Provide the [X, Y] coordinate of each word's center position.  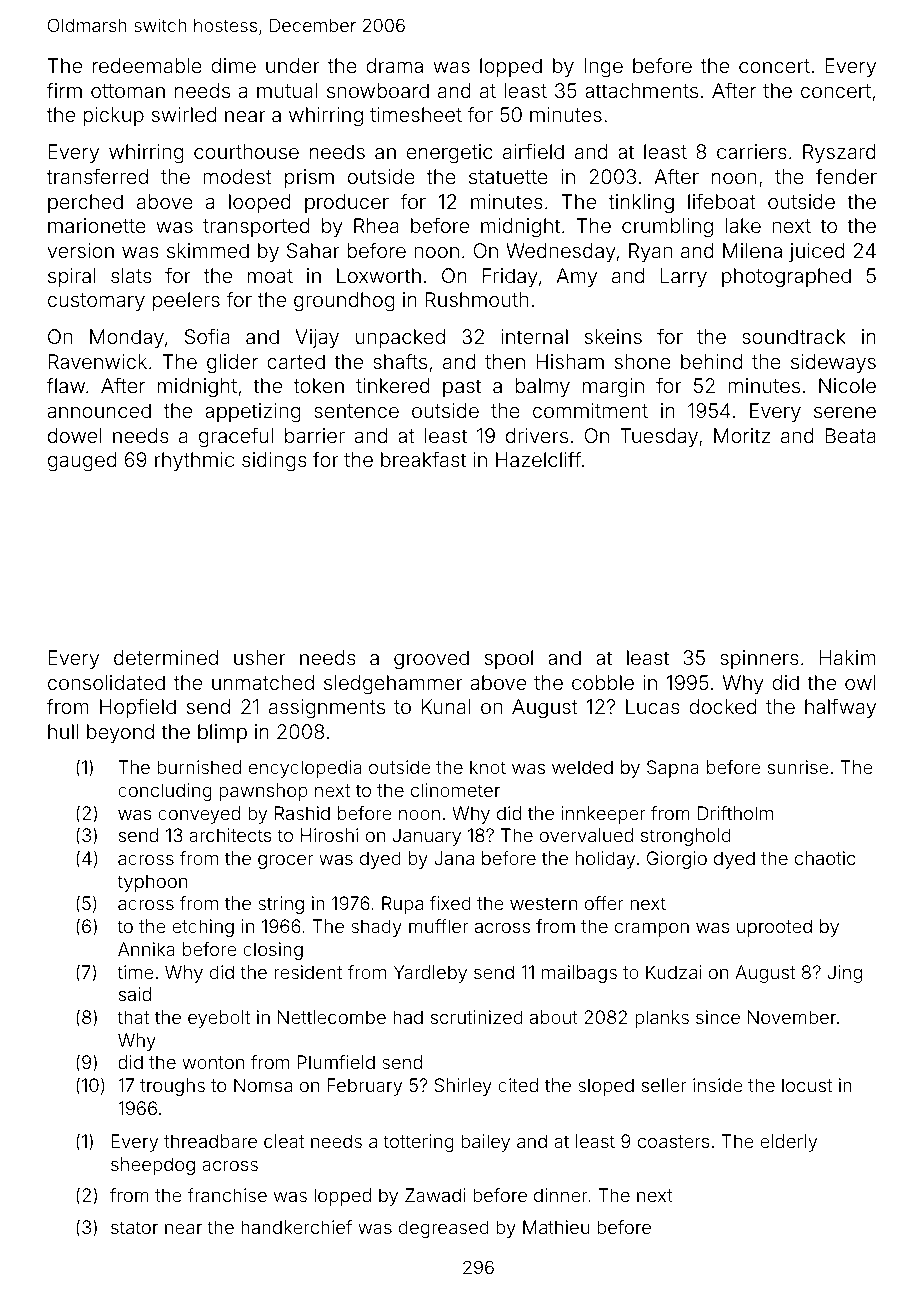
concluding [165, 792]
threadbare [210, 1141]
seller [664, 1085]
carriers [752, 151]
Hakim [848, 657]
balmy [542, 387]
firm [64, 90]
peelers [186, 301]
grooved [431, 660]
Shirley [463, 1087]
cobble [603, 682]
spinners [759, 659]
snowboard [378, 90]
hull [63, 731]
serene [845, 412]
